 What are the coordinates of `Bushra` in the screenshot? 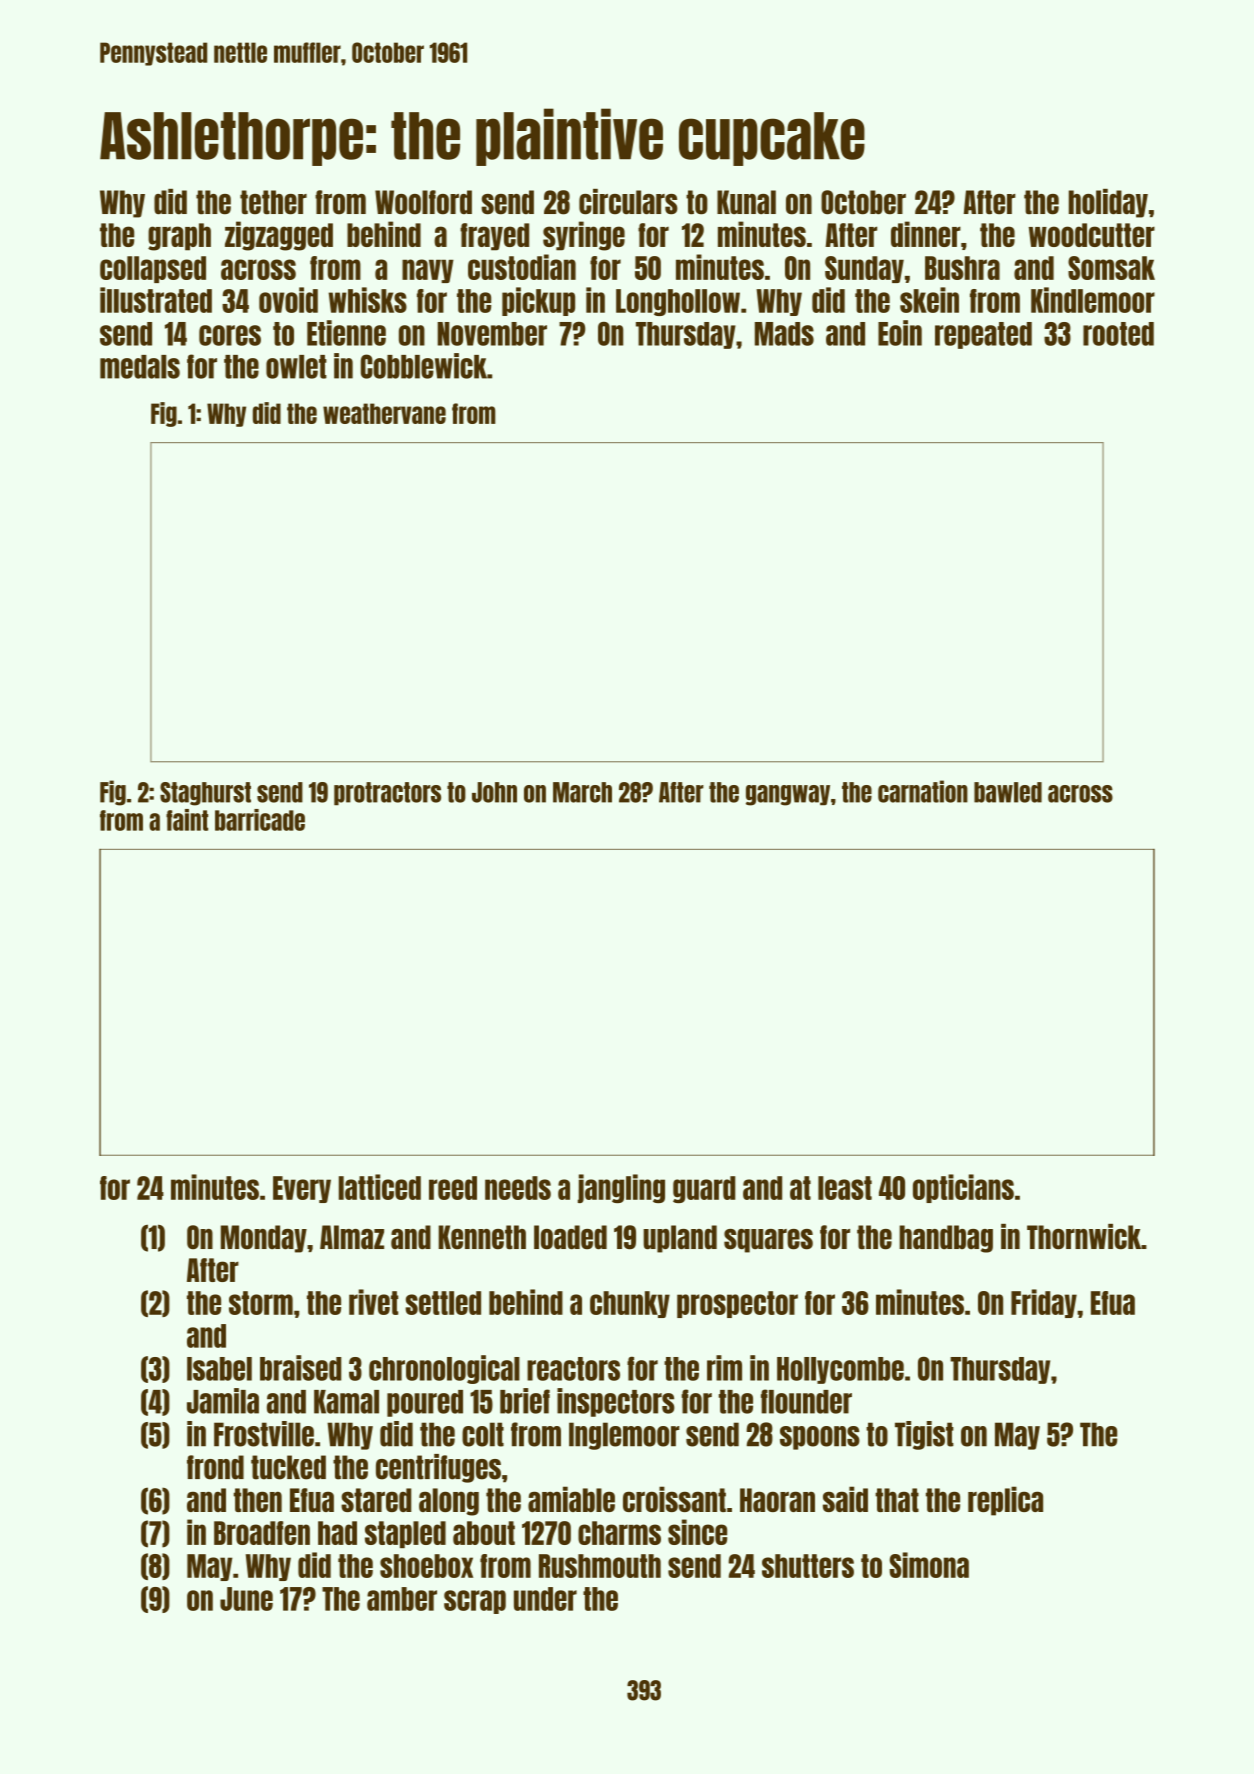 It's located at (962, 268).
